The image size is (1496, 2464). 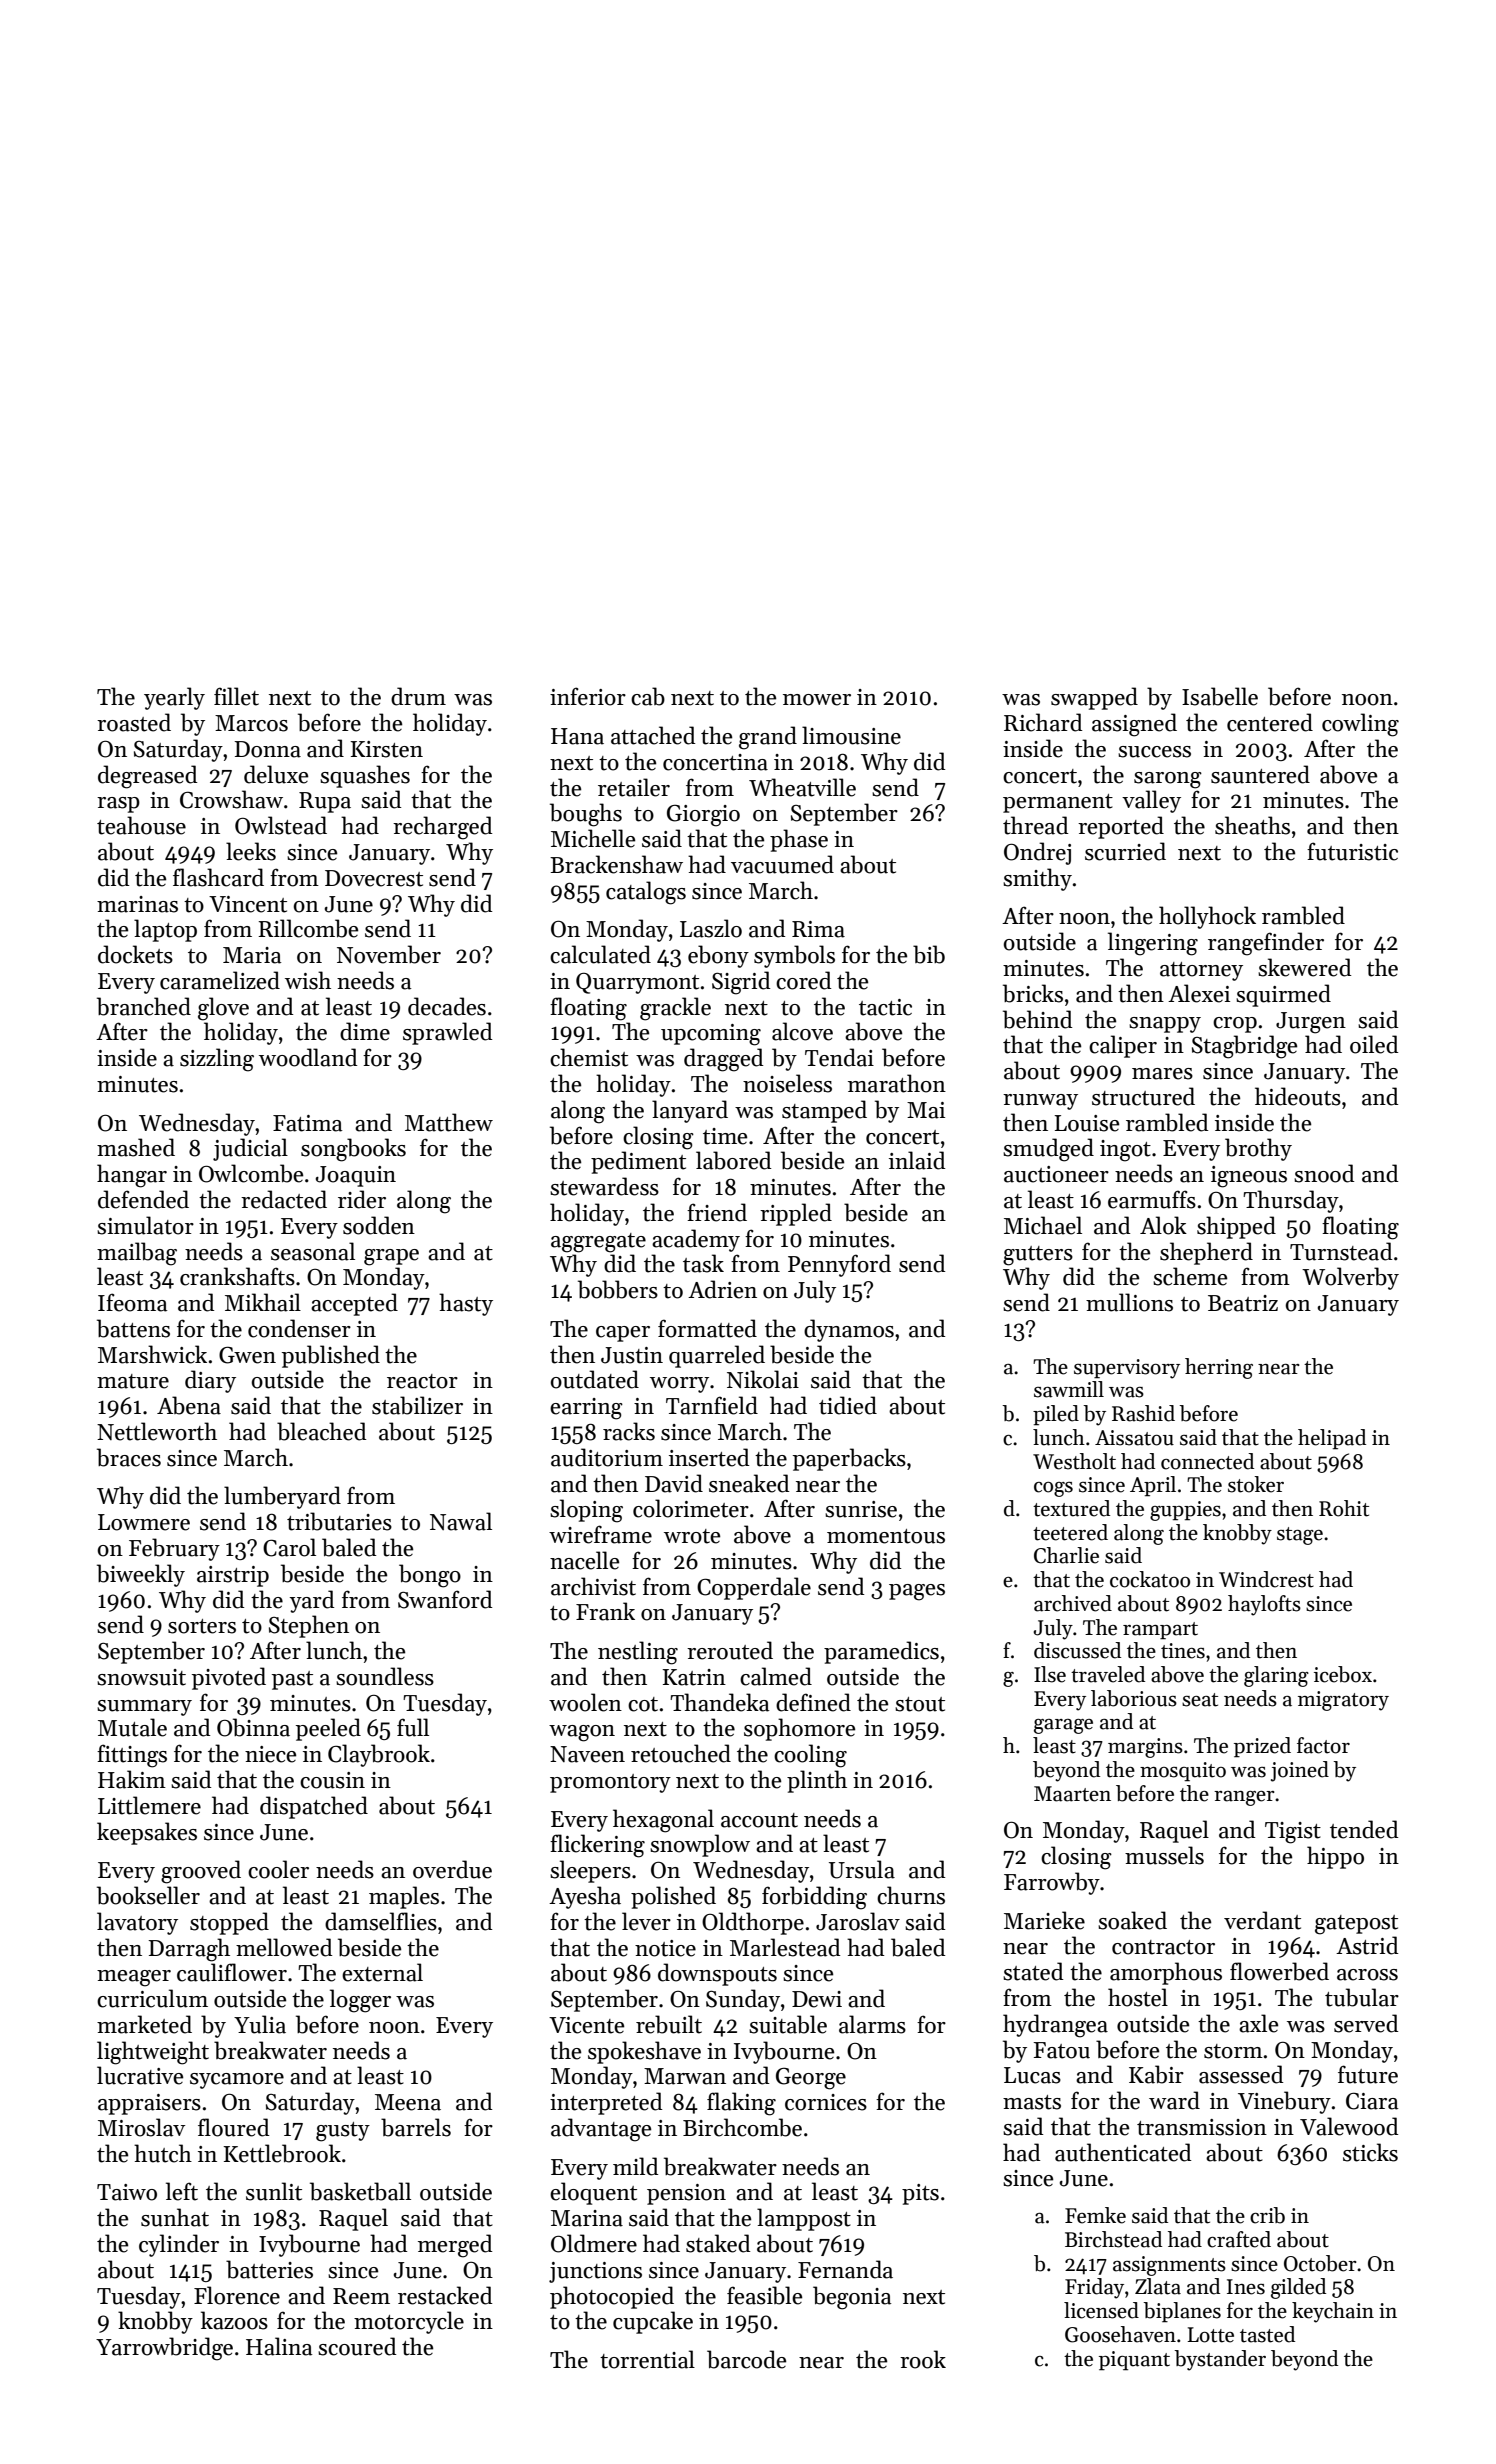 I want to click on Lowmere, so click(x=144, y=1522).
